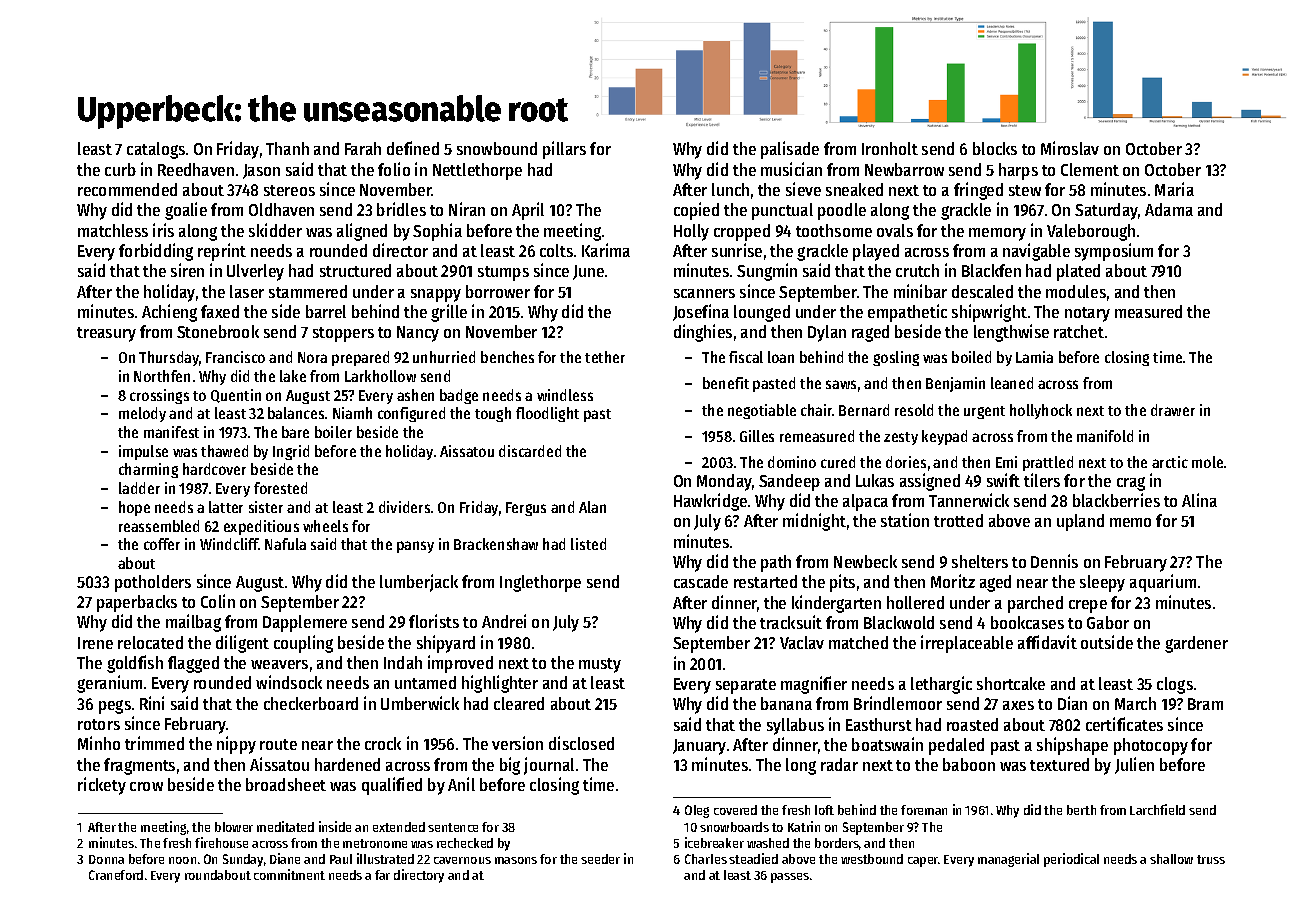 The image size is (1308, 924). I want to click on Hawkridge, so click(710, 502).
